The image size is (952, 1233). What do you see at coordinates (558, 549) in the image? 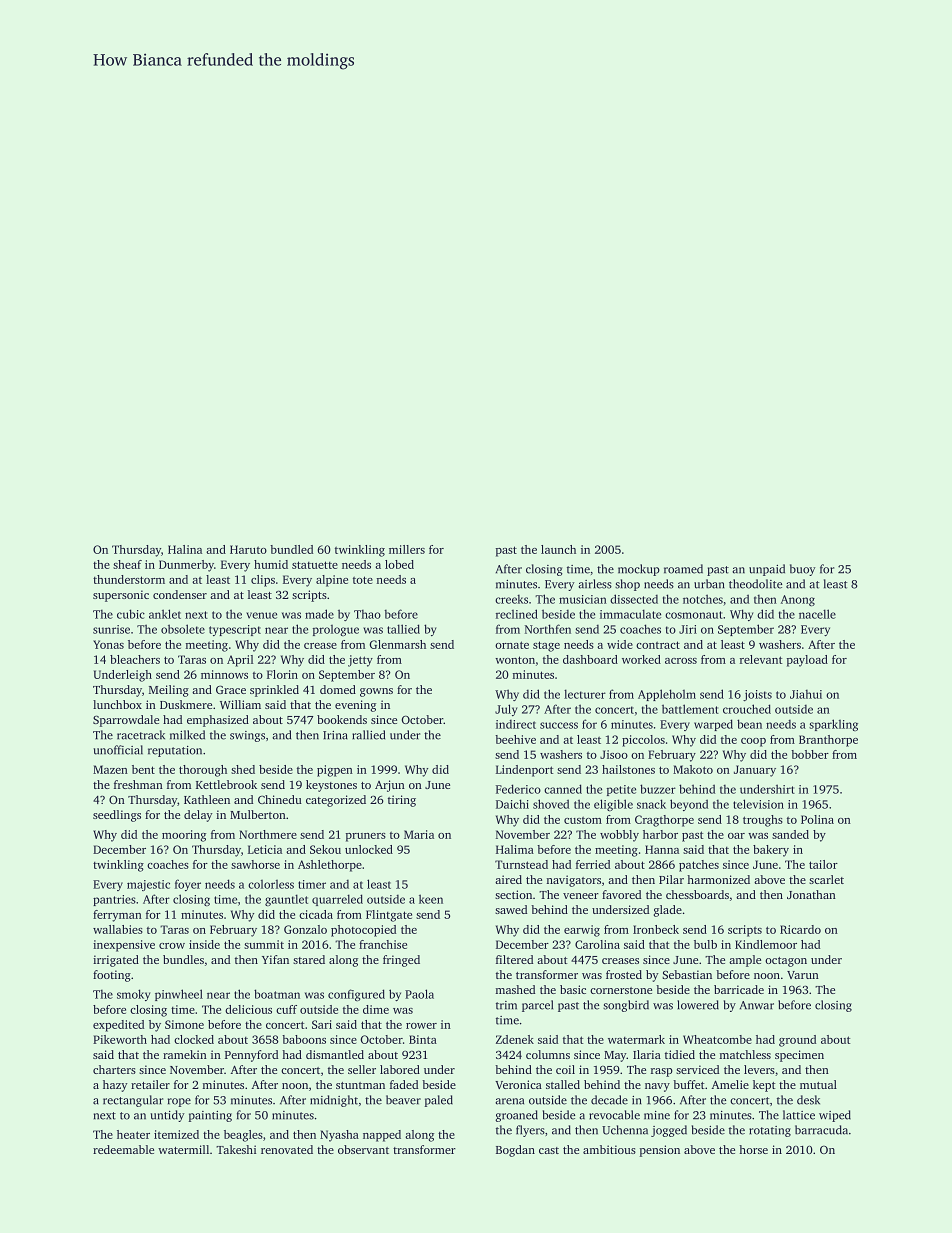
I see `launch` at bounding box center [558, 549].
